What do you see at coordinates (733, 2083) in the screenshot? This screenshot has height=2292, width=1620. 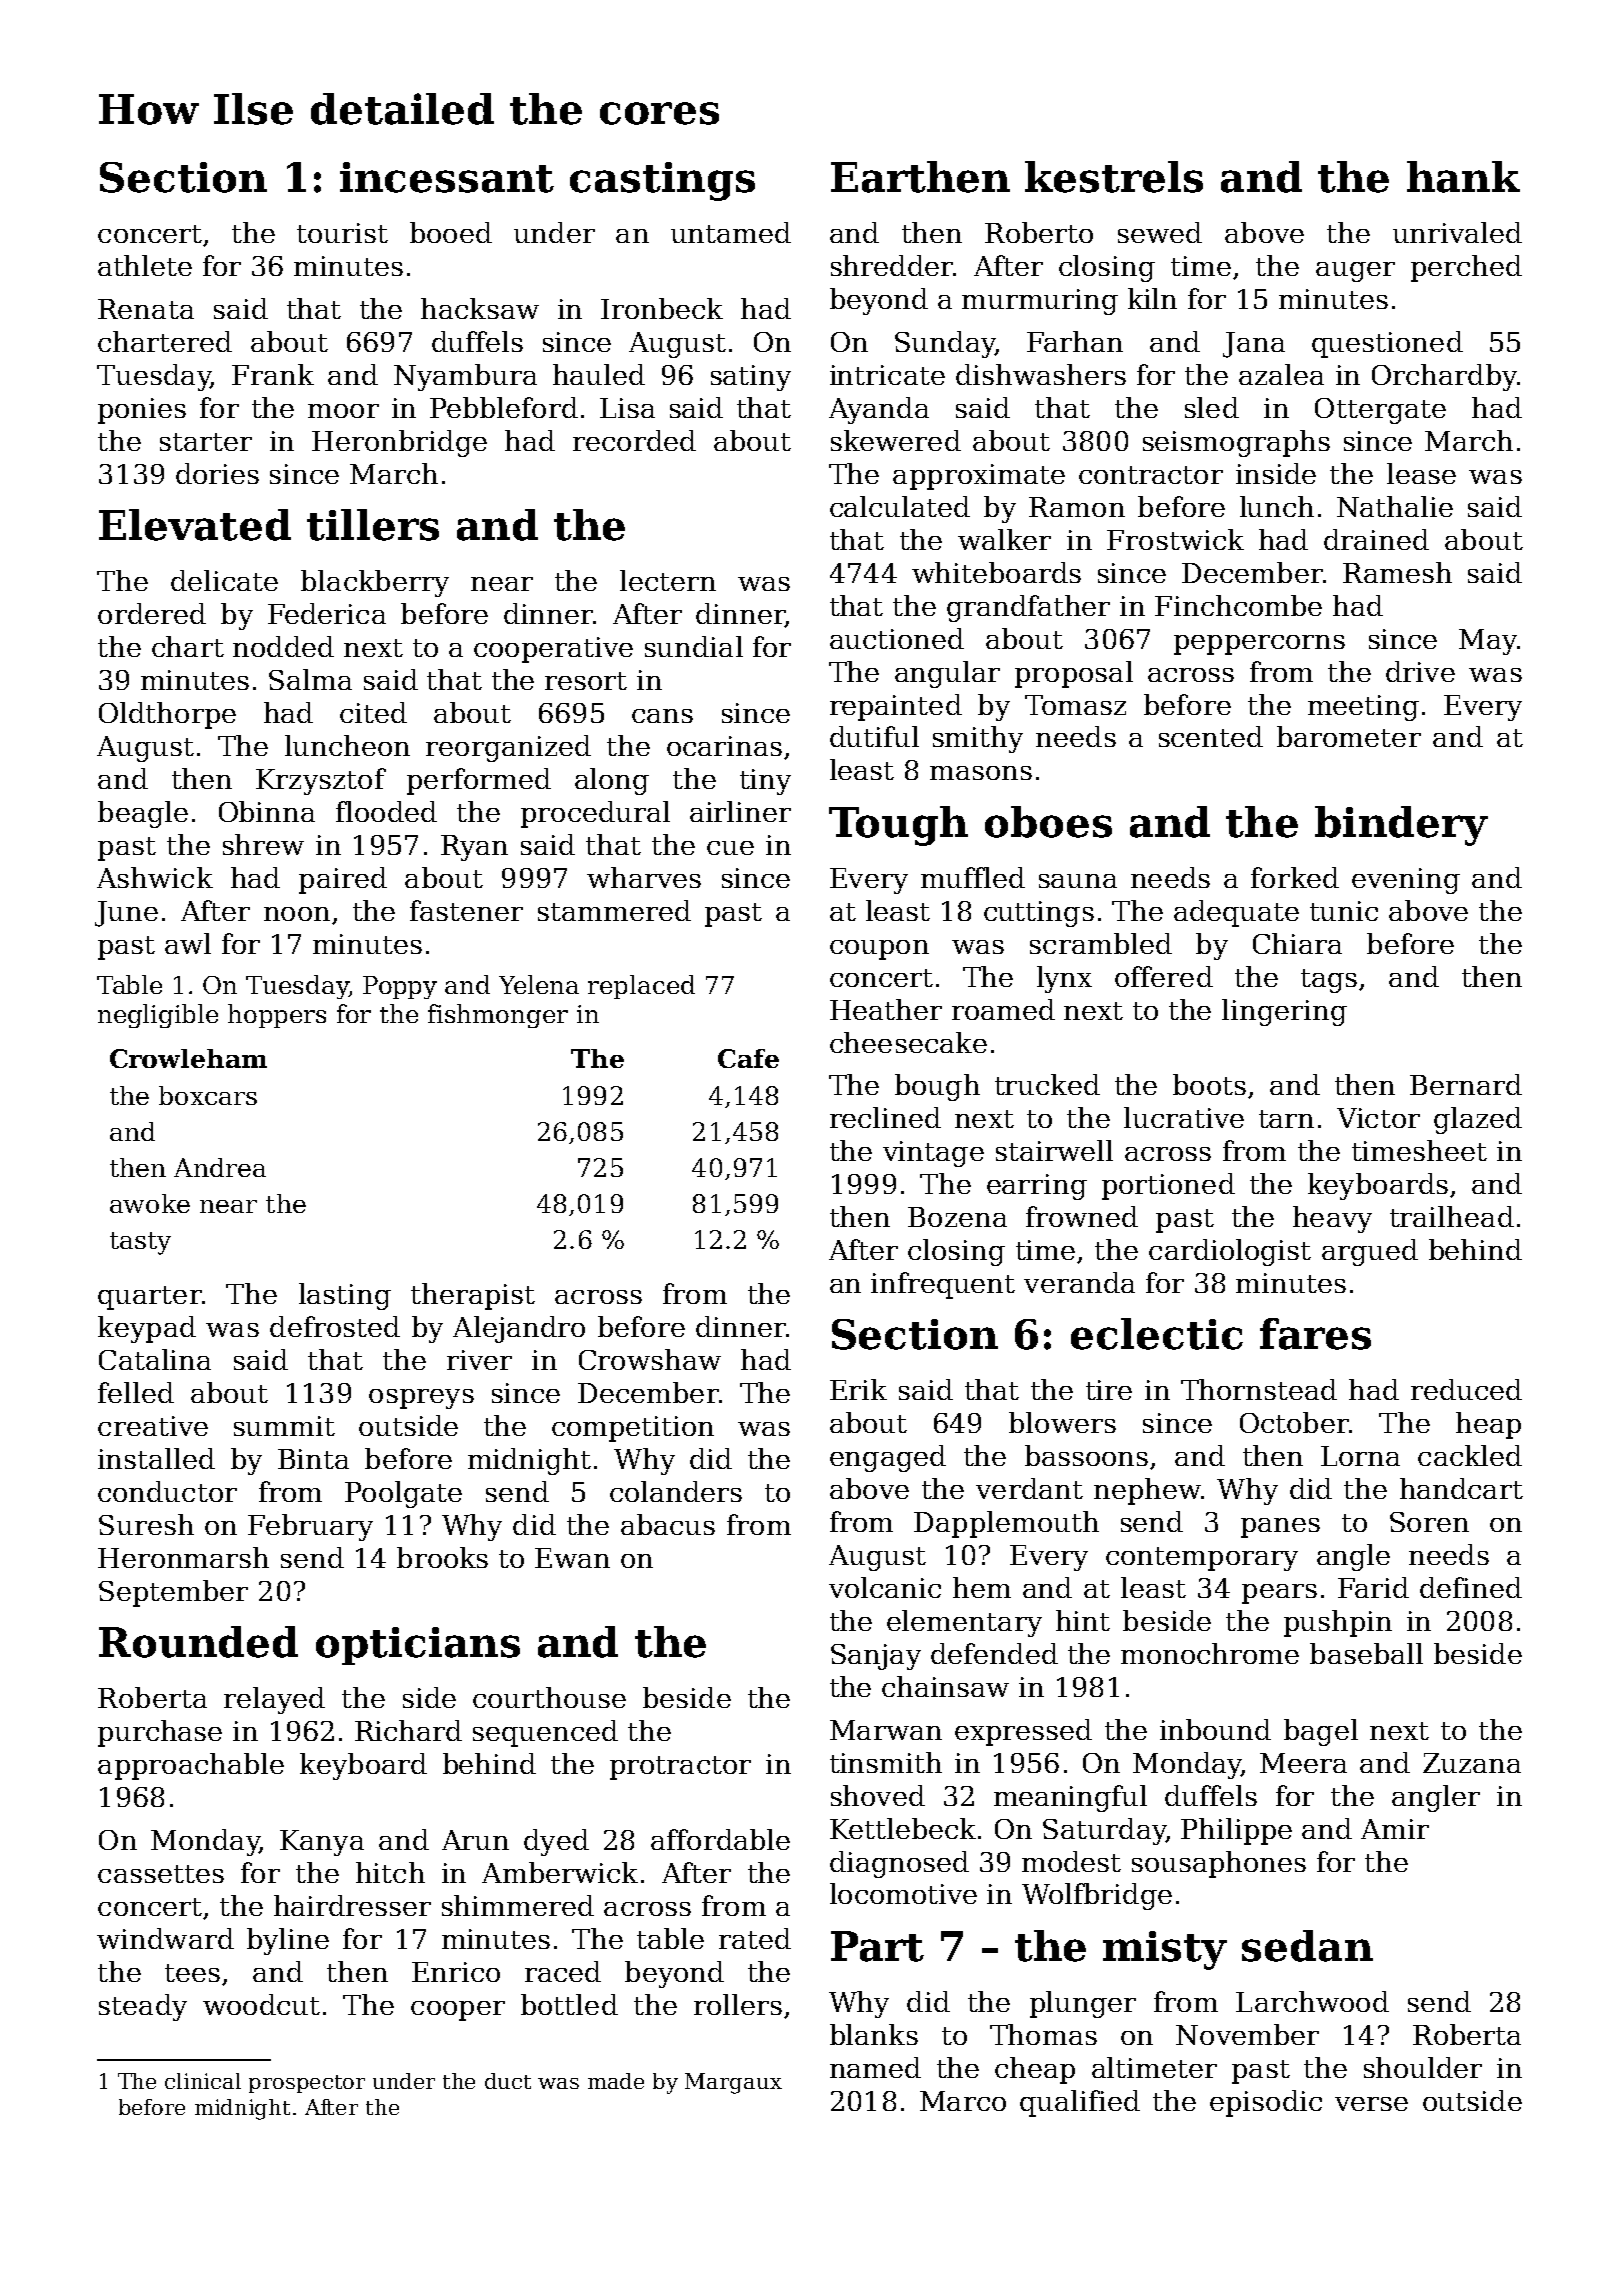 I see `Margaux` at bounding box center [733, 2083].
